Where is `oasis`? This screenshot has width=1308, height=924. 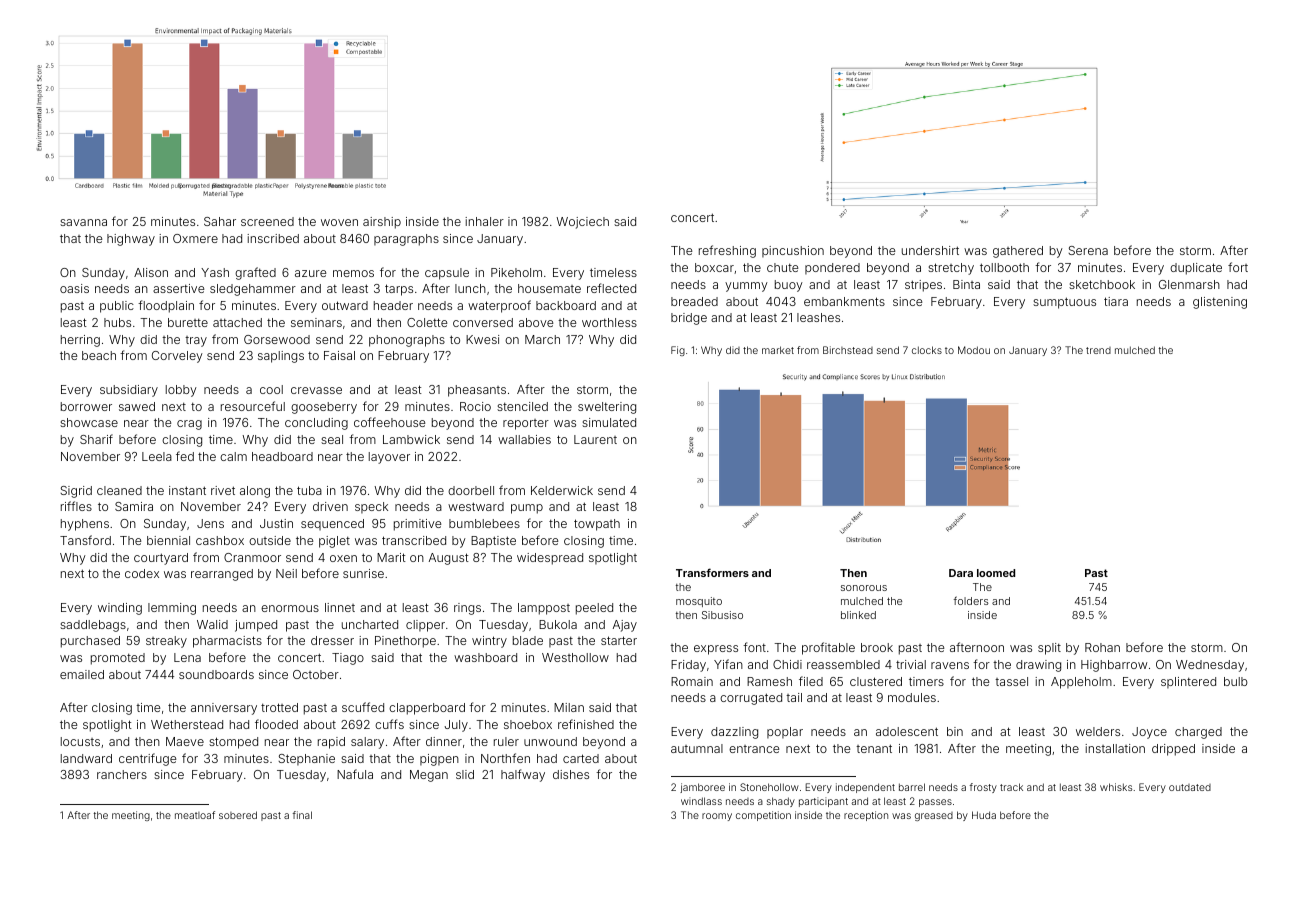 oasis is located at coordinates (74, 288).
